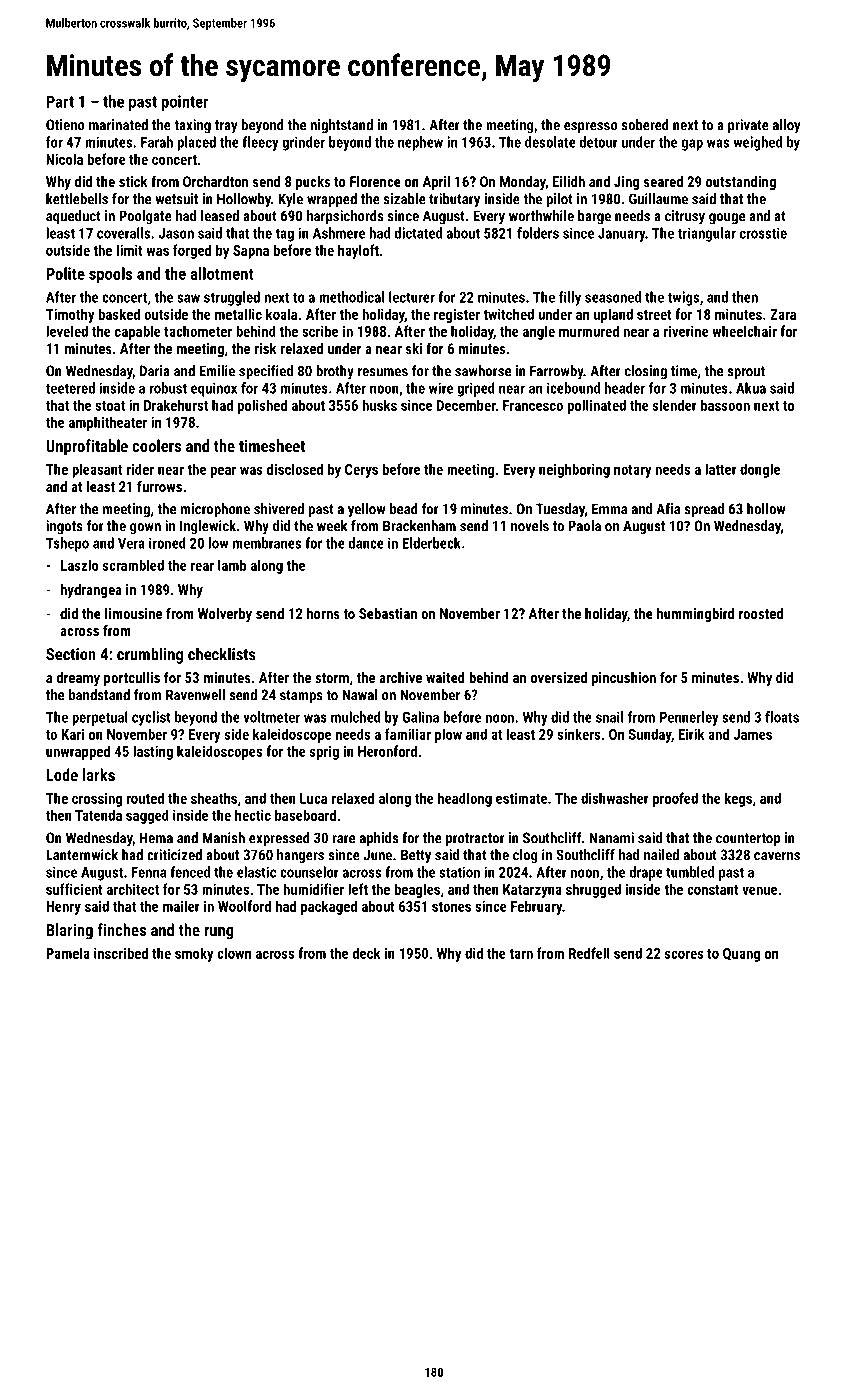 This page has width=849, height=1400. I want to click on disclosed, so click(295, 469).
